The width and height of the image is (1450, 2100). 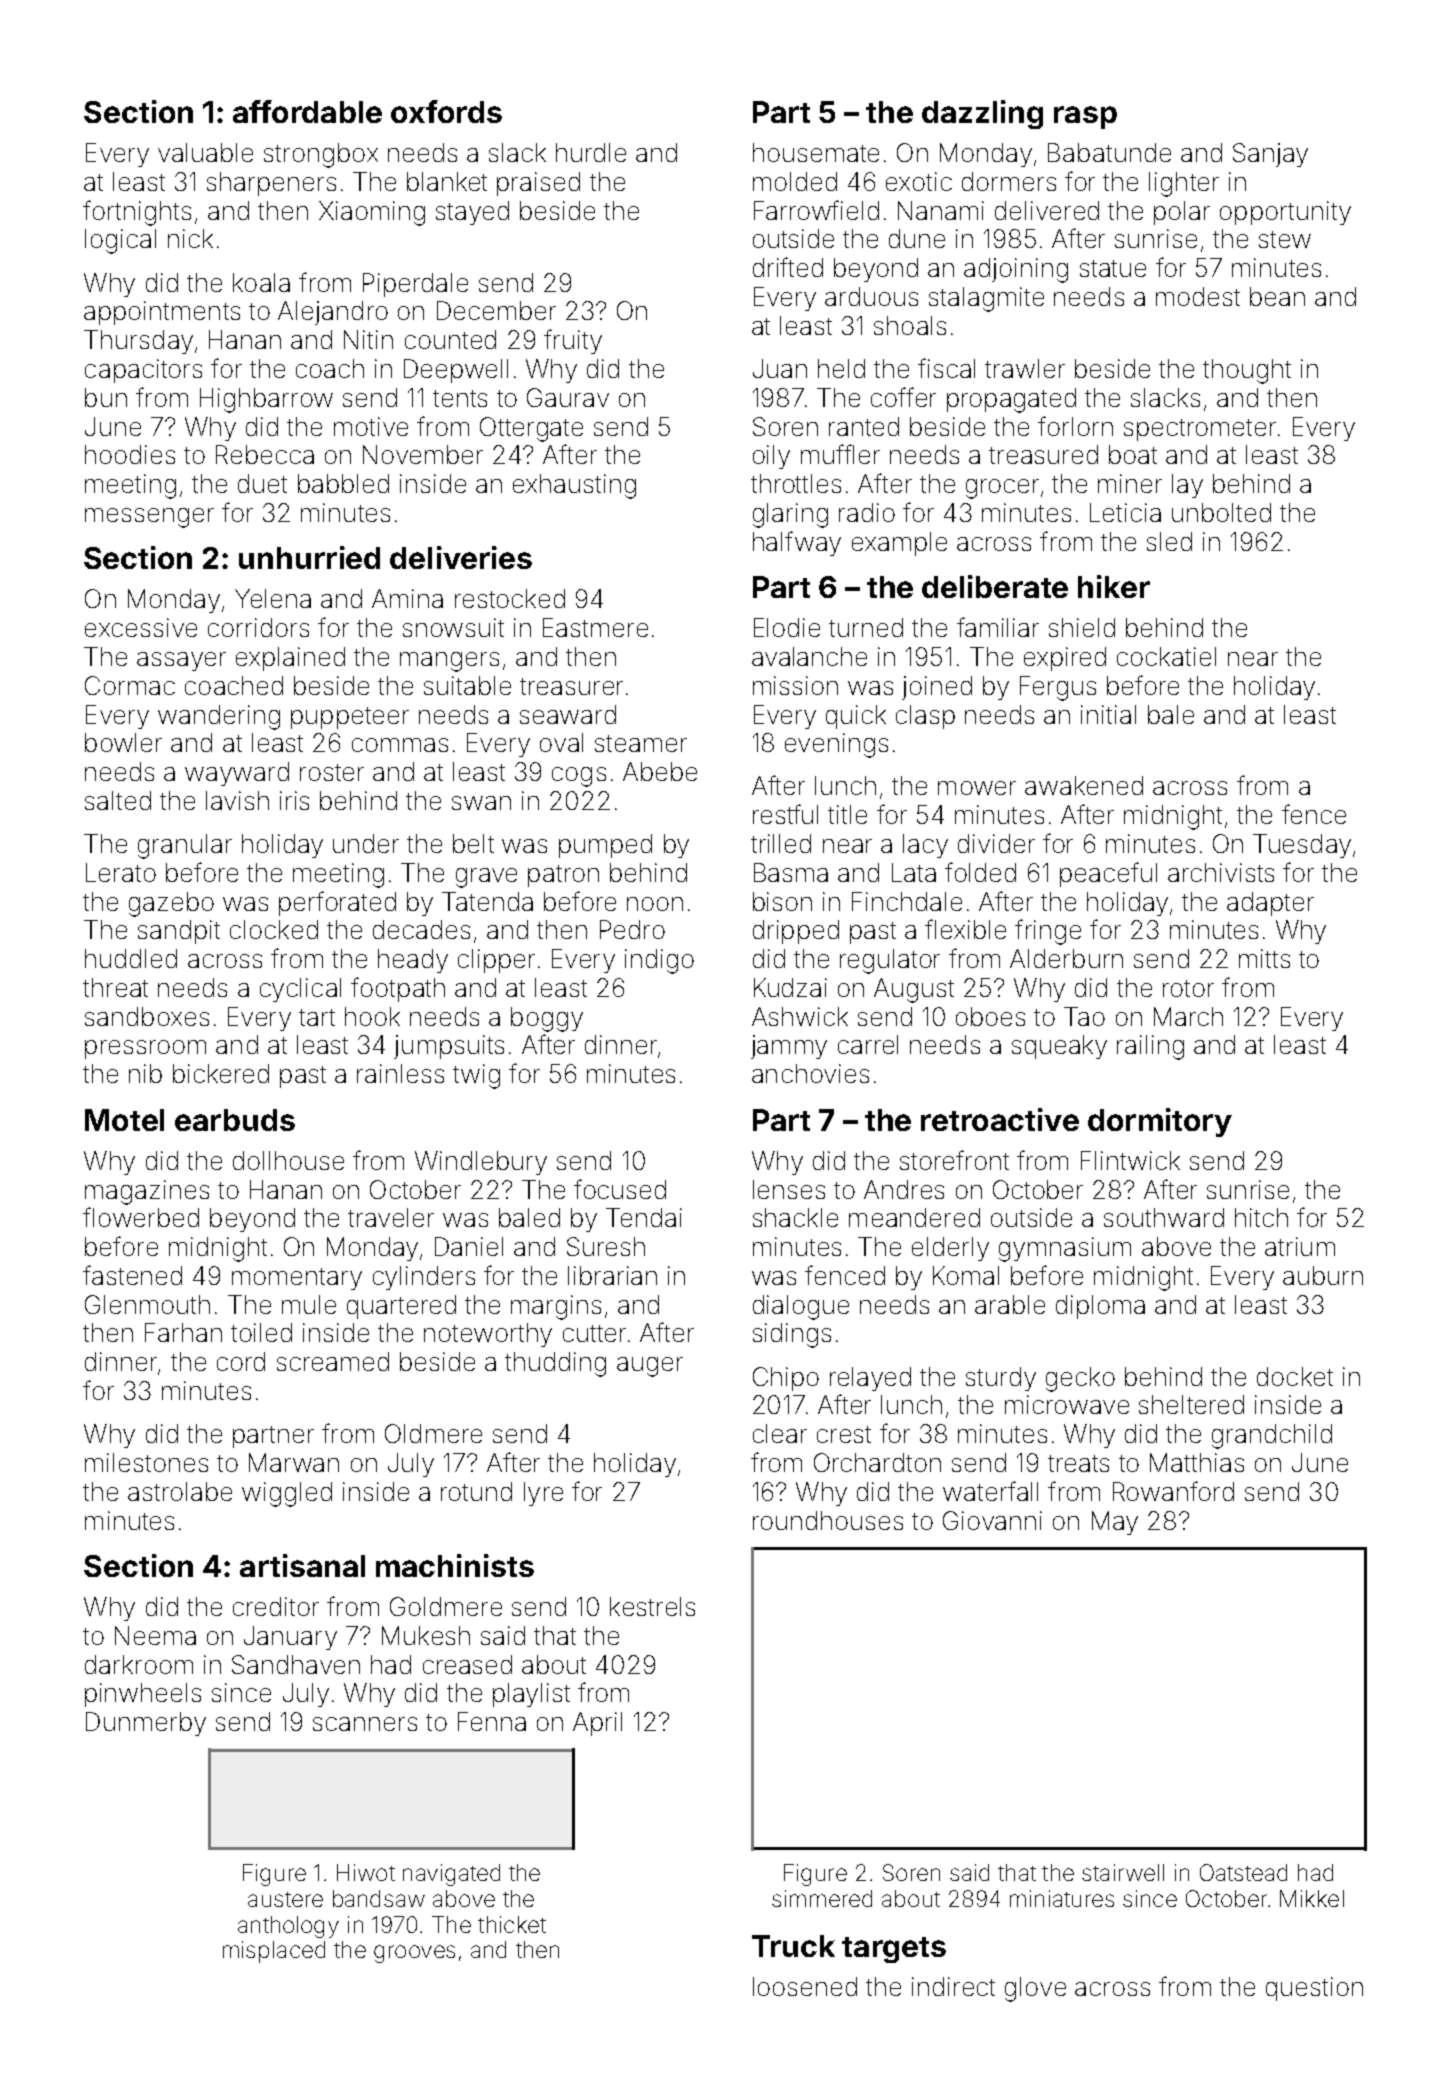 What do you see at coordinates (1314, 1989) in the image?
I see `question` at bounding box center [1314, 1989].
